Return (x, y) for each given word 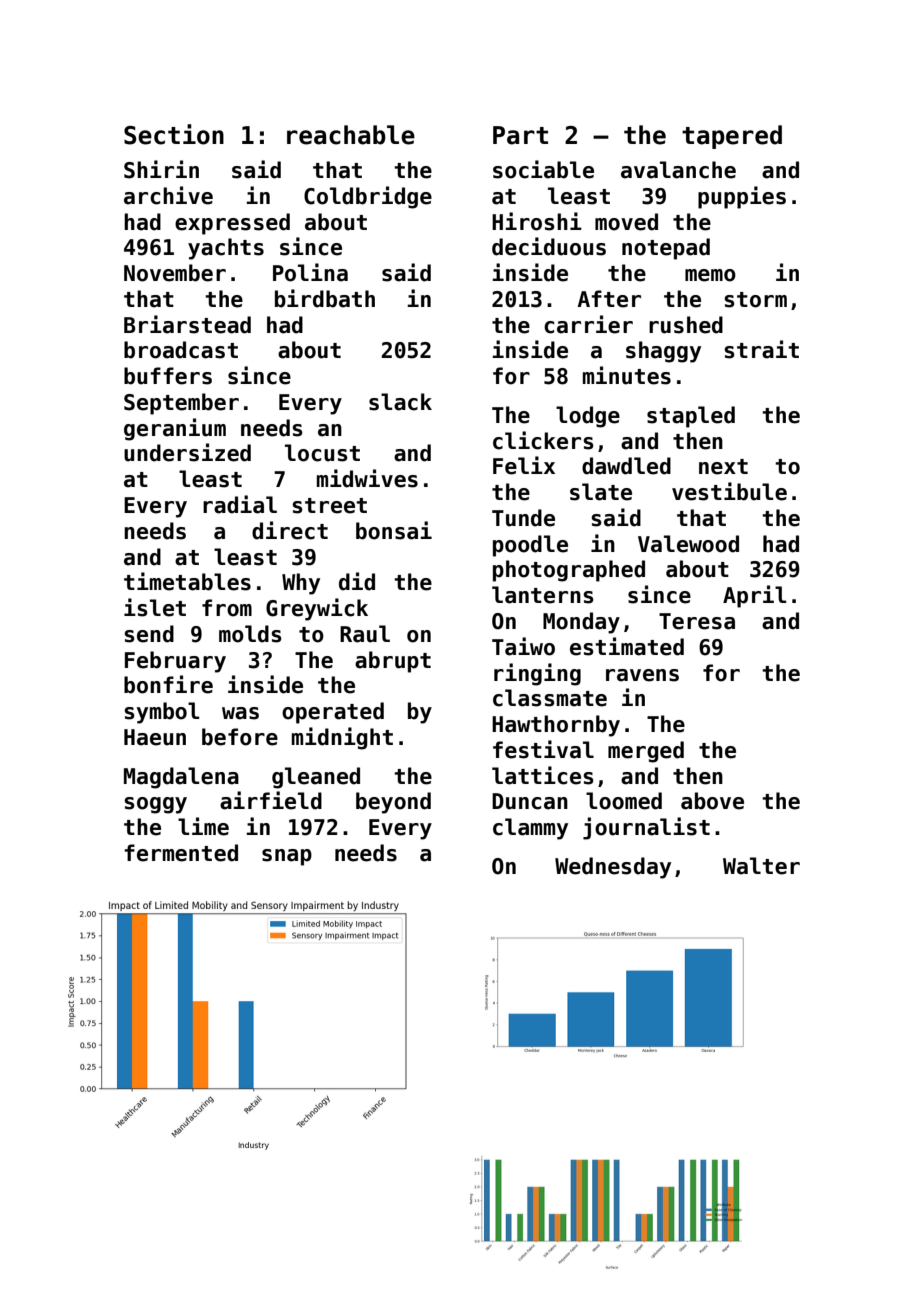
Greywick (317, 609)
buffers (168, 376)
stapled (691, 417)
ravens (642, 675)
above (712, 801)
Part (520, 135)
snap (287, 857)
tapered (732, 137)
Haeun (155, 737)
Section (174, 134)
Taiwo (523, 646)
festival (543, 749)
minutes (627, 375)
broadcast (181, 350)
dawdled (626, 466)
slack (400, 402)
